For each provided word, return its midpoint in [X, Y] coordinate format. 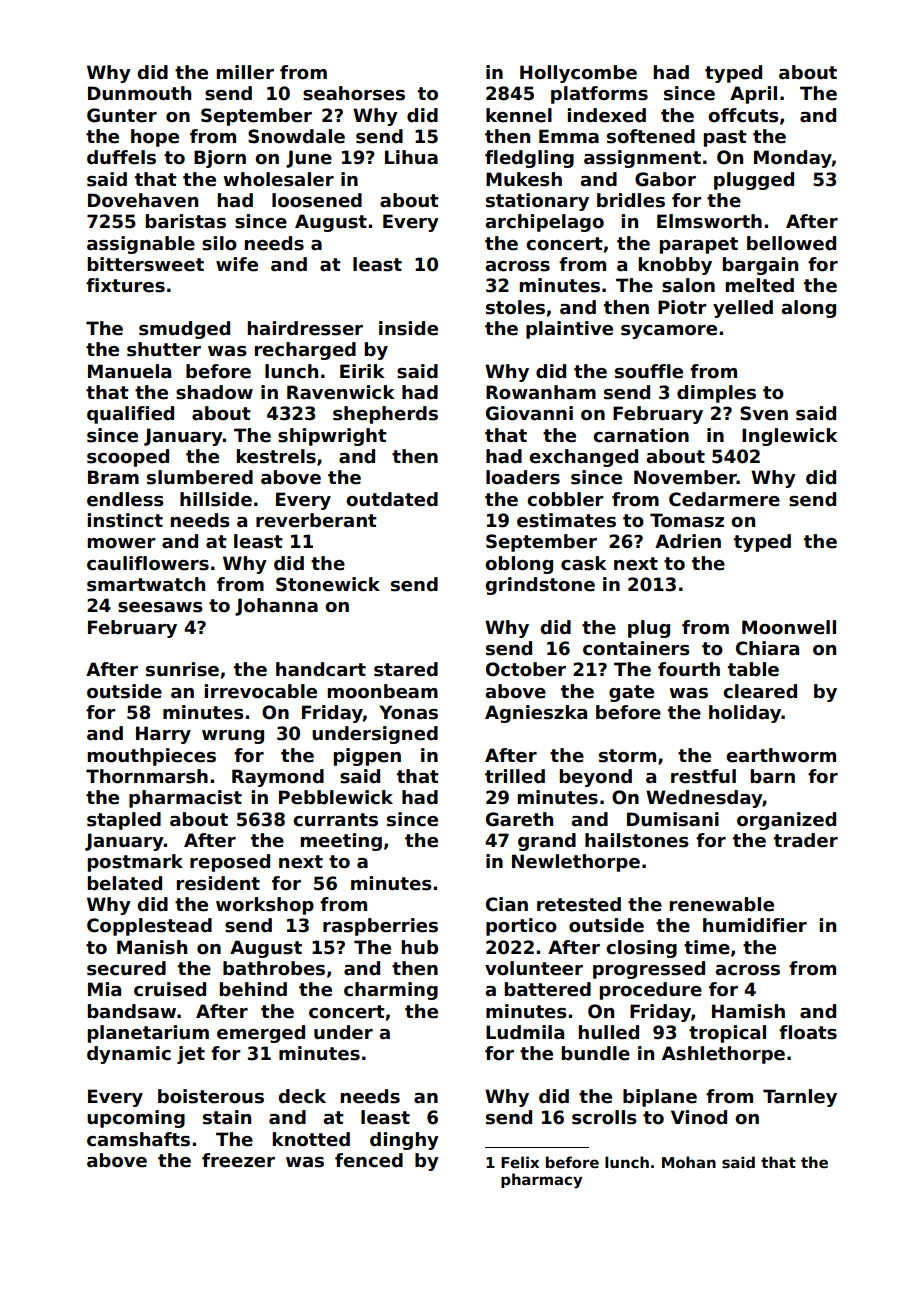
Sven [764, 413]
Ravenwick [341, 392]
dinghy [404, 1141]
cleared [760, 691]
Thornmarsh [147, 776]
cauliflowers [148, 563]
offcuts [743, 115]
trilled [515, 776]
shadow [214, 392]
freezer [238, 1160]
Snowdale [296, 136]
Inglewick [790, 437]
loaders [523, 477]
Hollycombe [578, 74]
